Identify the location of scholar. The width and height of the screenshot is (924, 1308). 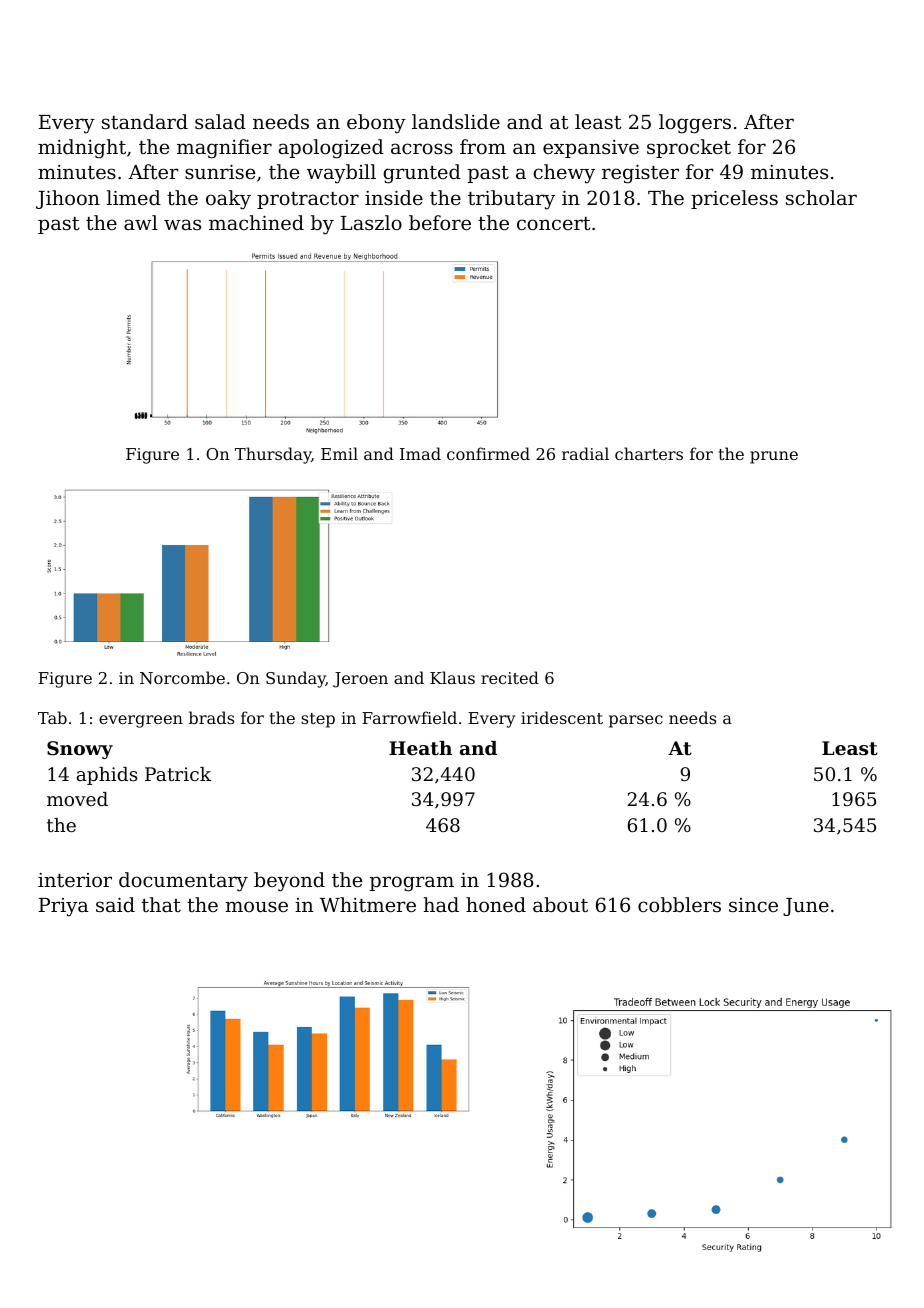
(821, 197).
